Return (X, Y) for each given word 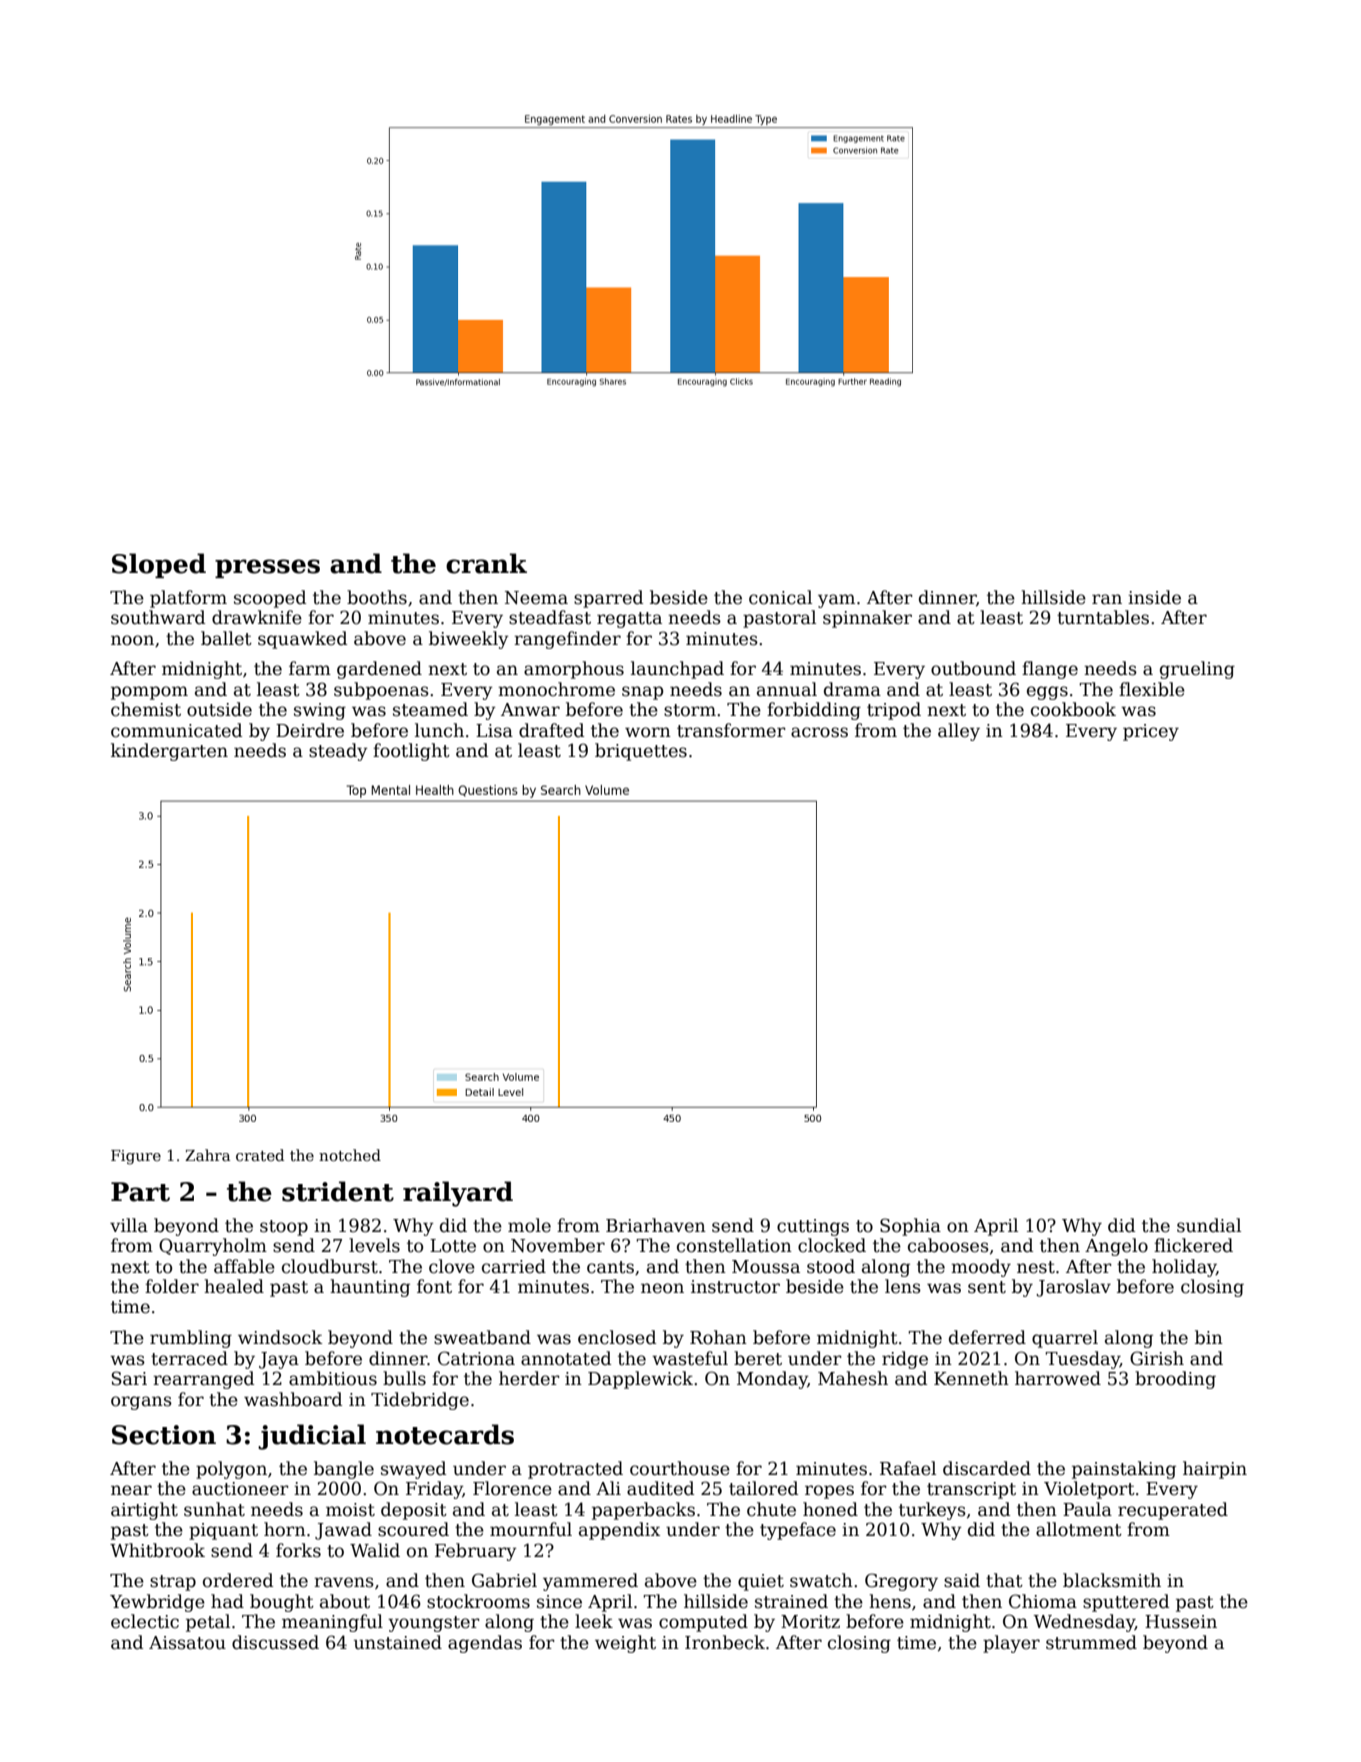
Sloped (159, 565)
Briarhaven (656, 1225)
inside (1154, 597)
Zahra (207, 1155)
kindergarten (169, 752)
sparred (608, 599)
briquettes (641, 752)
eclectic (145, 1621)
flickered (1193, 1245)
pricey (1151, 732)
